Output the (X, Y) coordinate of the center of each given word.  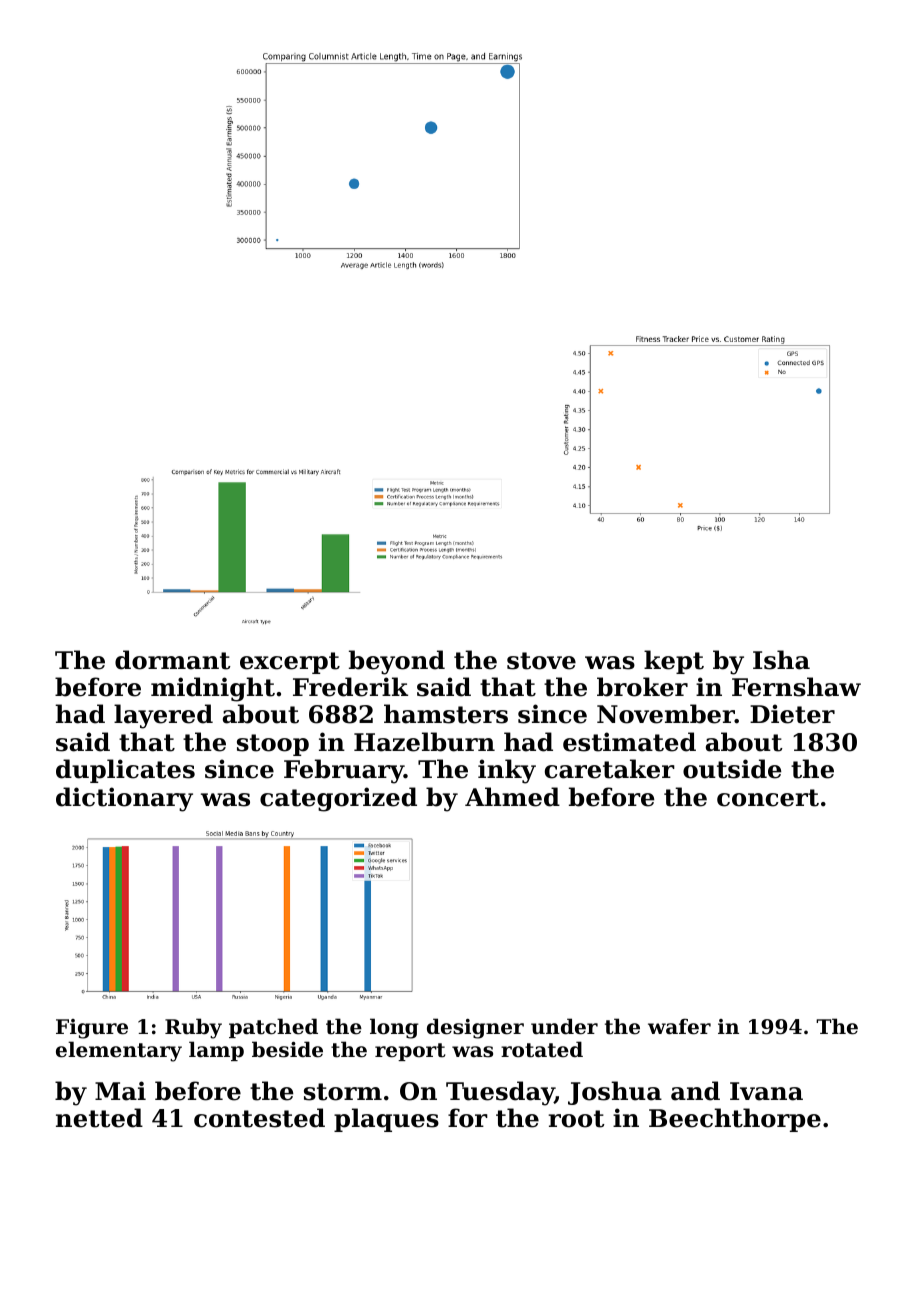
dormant (173, 660)
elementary (119, 1051)
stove (541, 661)
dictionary (124, 799)
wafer (679, 1026)
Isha (781, 660)
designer (475, 1028)
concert (768, 798)
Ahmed (512, 797)
